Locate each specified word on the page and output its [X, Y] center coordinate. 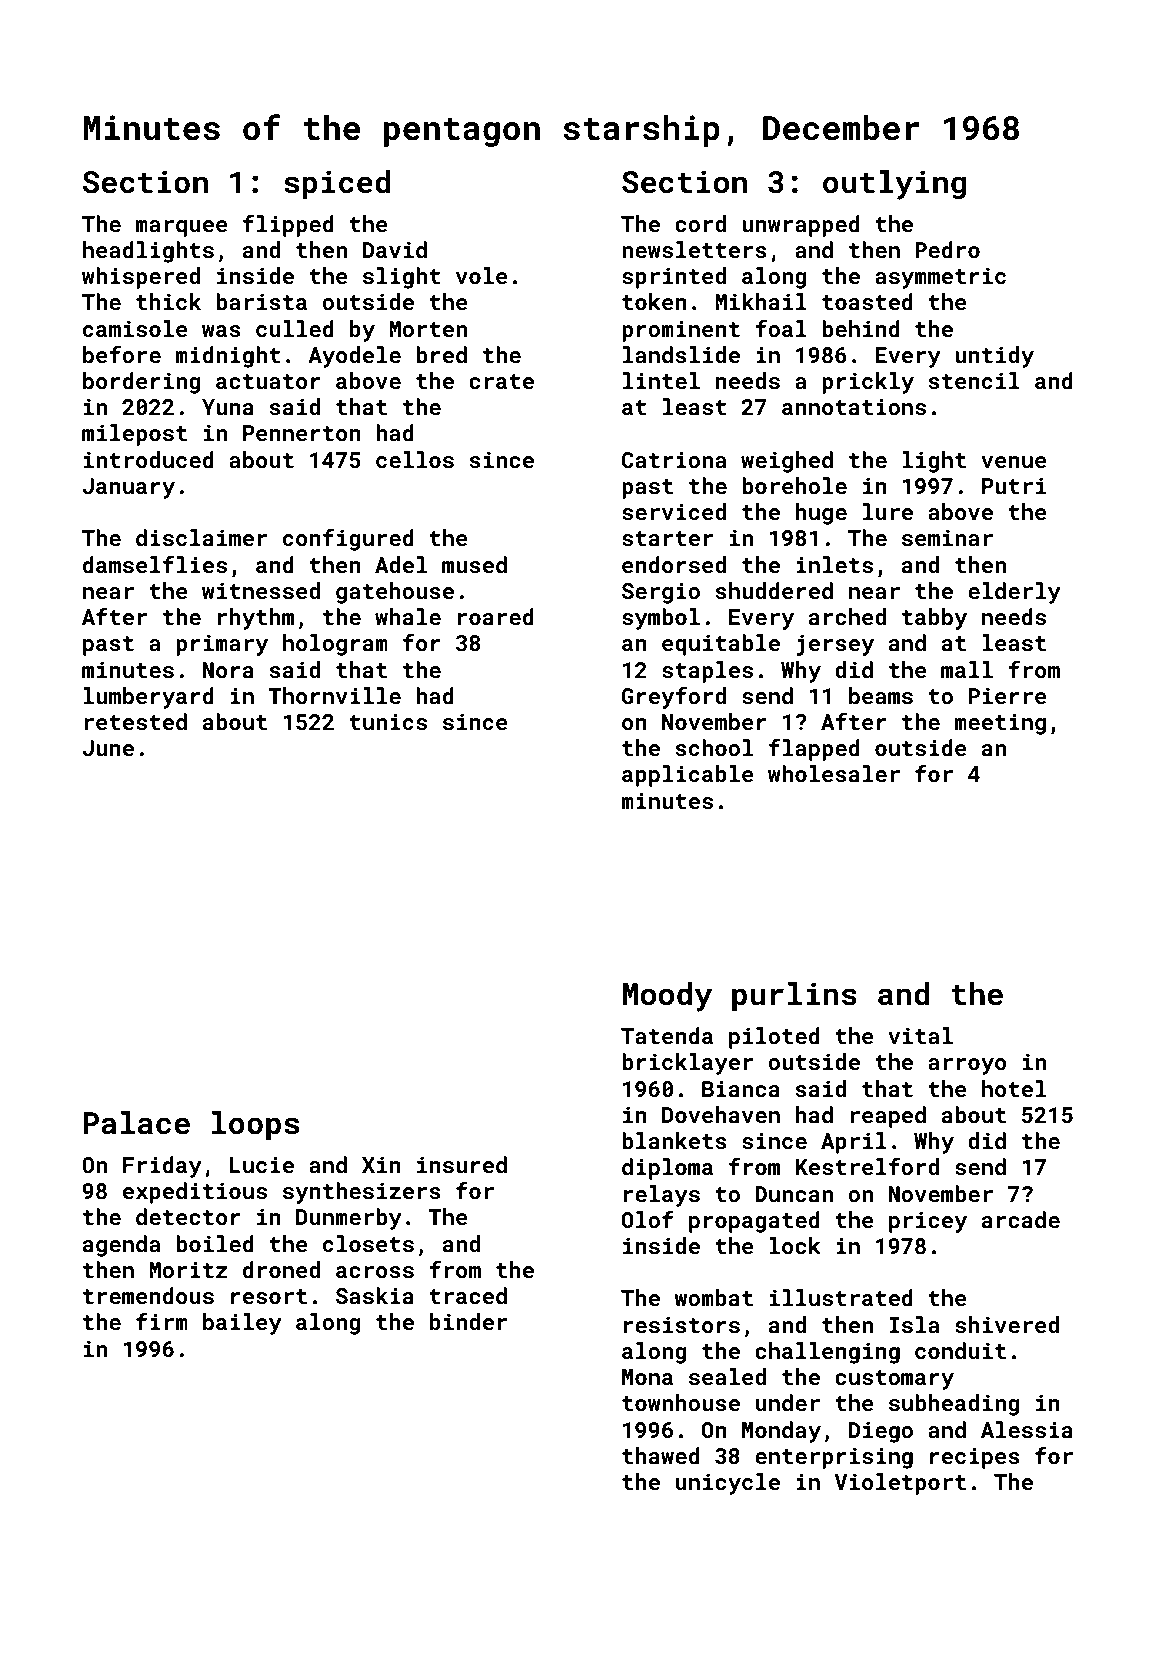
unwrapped [801, 226]
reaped [888, 1117]
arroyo [967, 1066]
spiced [337, 184]
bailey [242, 1324]
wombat [713, 1297]
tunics [388, 721]
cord [700, 223]
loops [255, 1125]
